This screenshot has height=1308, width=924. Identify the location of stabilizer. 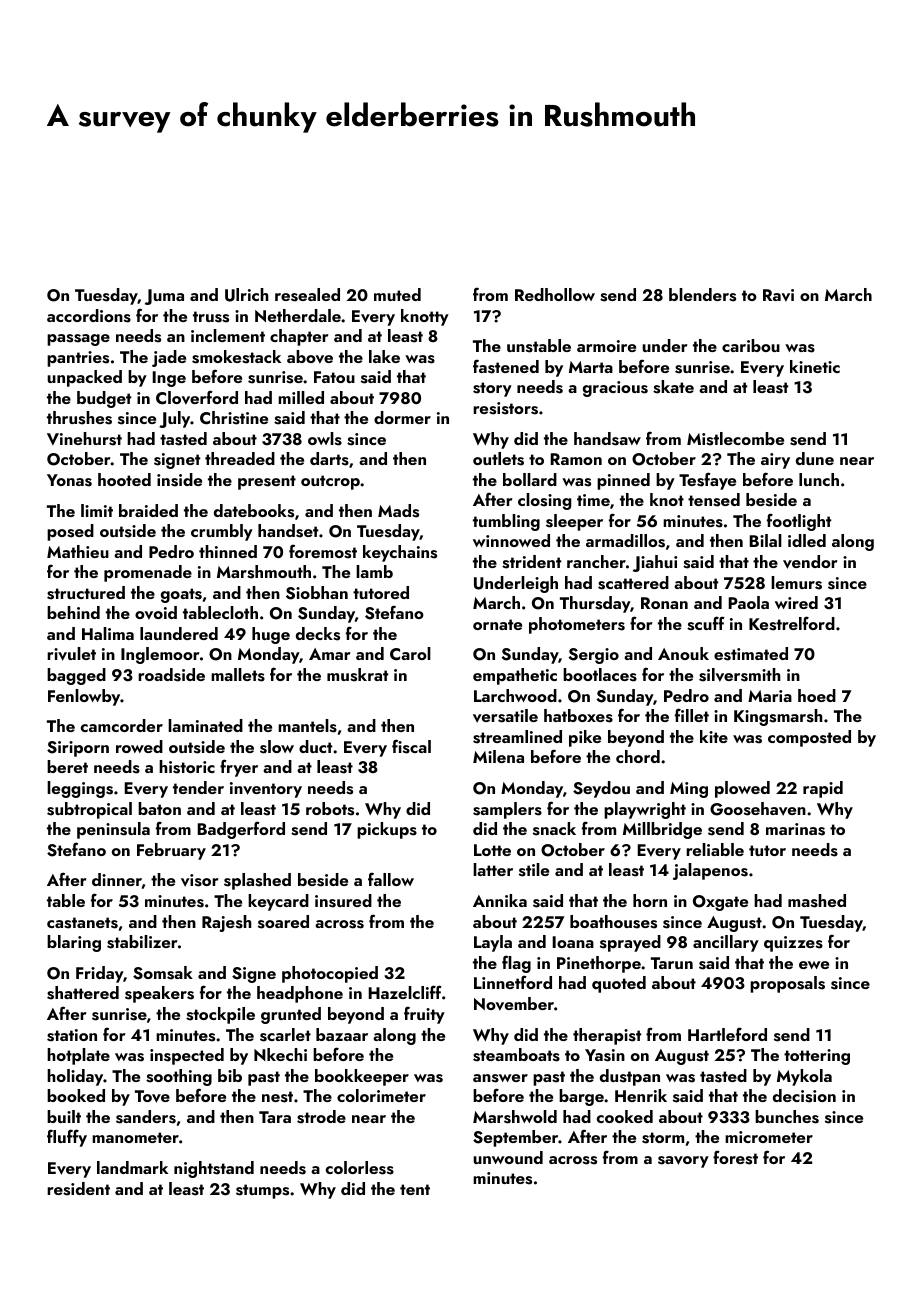
(142, 942).
